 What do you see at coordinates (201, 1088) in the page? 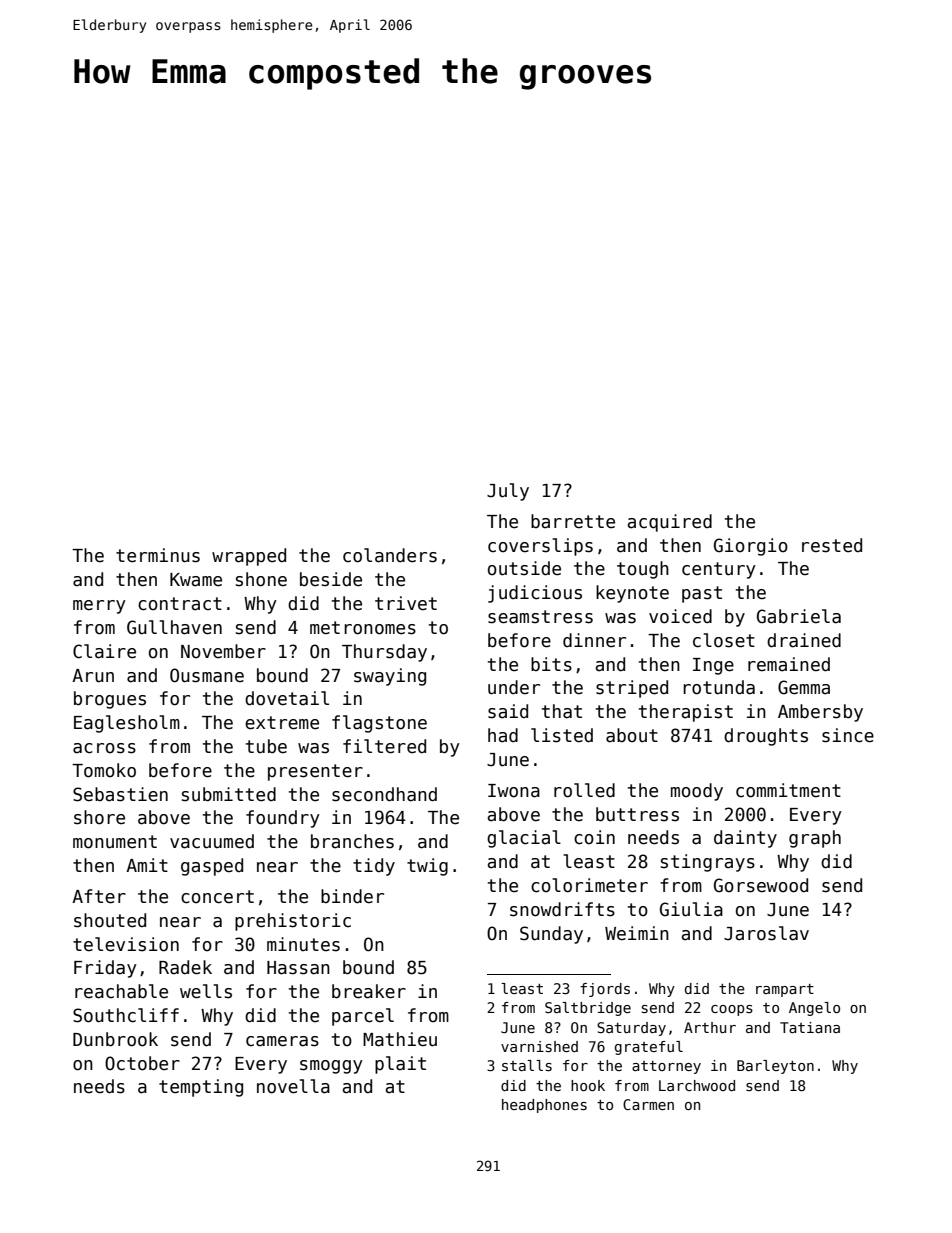
I see `tempting` at bounding box center [201, 1088].
